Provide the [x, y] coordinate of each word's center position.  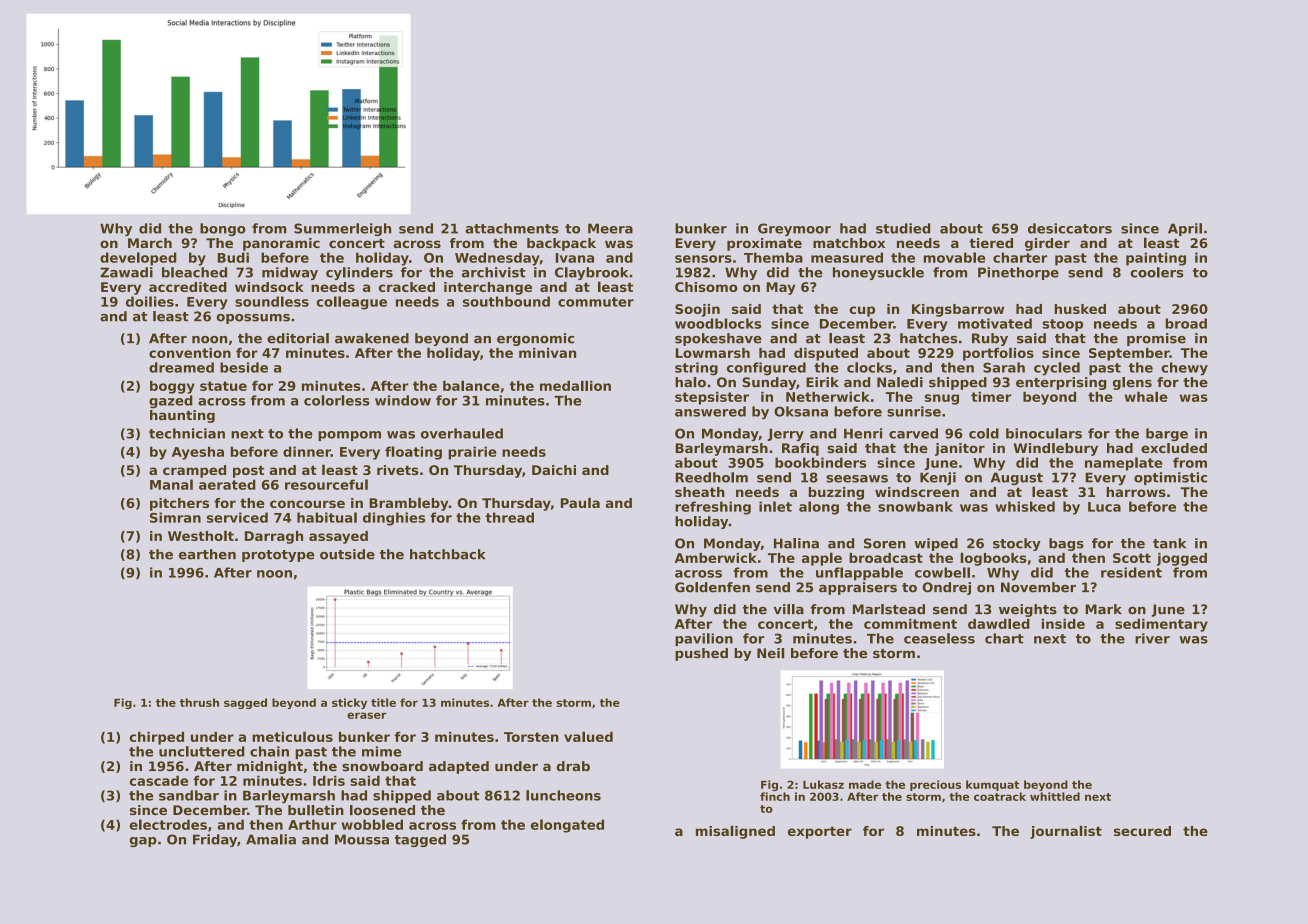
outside [347, 554]
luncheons [563, 795]
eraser [366, 715]
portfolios [998, 354]
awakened [372, 338]
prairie [472, 453]
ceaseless [939, 638]
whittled [1055, 796]
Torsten [531, 737]
